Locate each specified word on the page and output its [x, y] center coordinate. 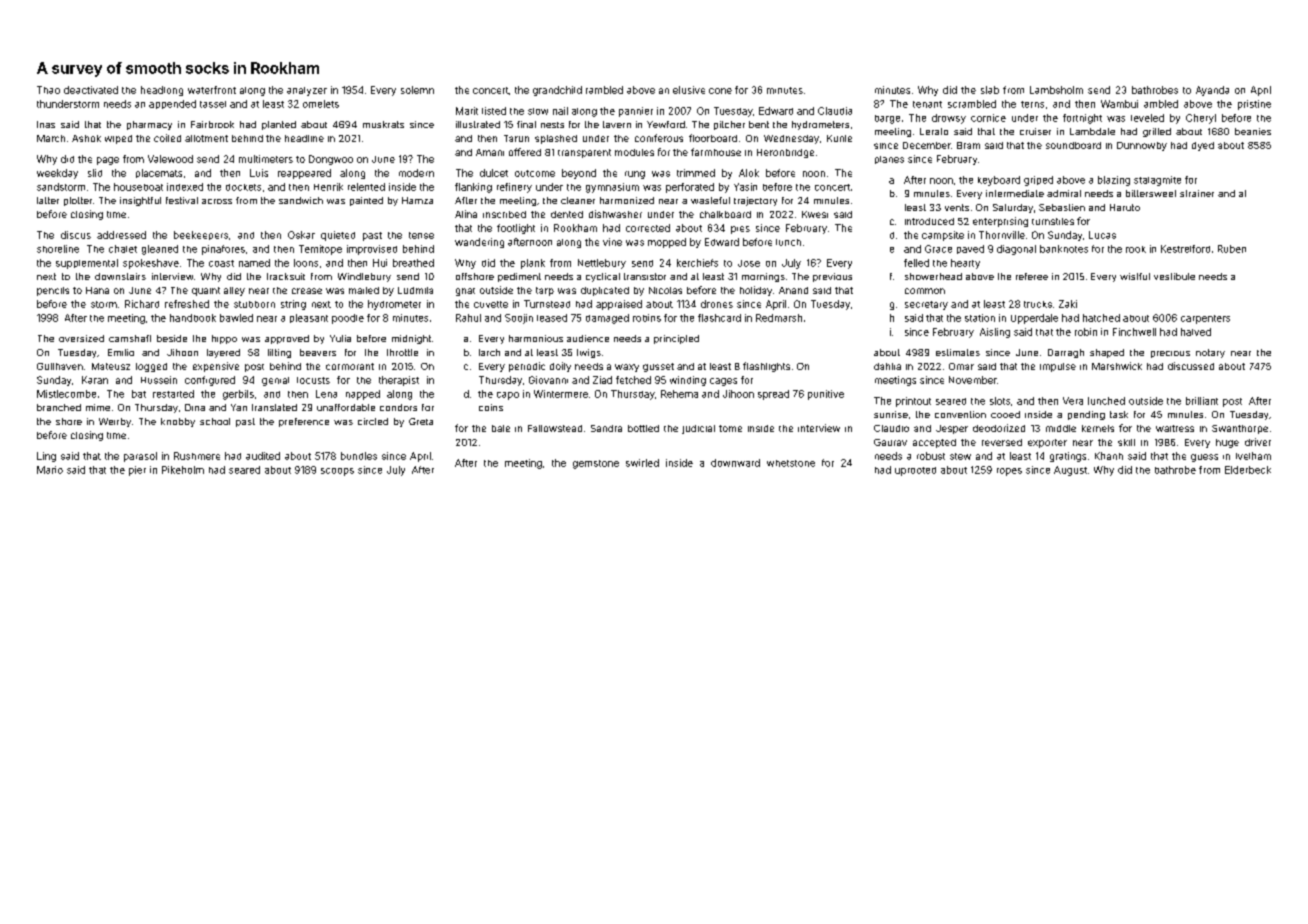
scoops [337, 472]
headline [304, 138]
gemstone [596, 464]
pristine [1254, 105]
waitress [1175, 428]
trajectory [755, 201]
